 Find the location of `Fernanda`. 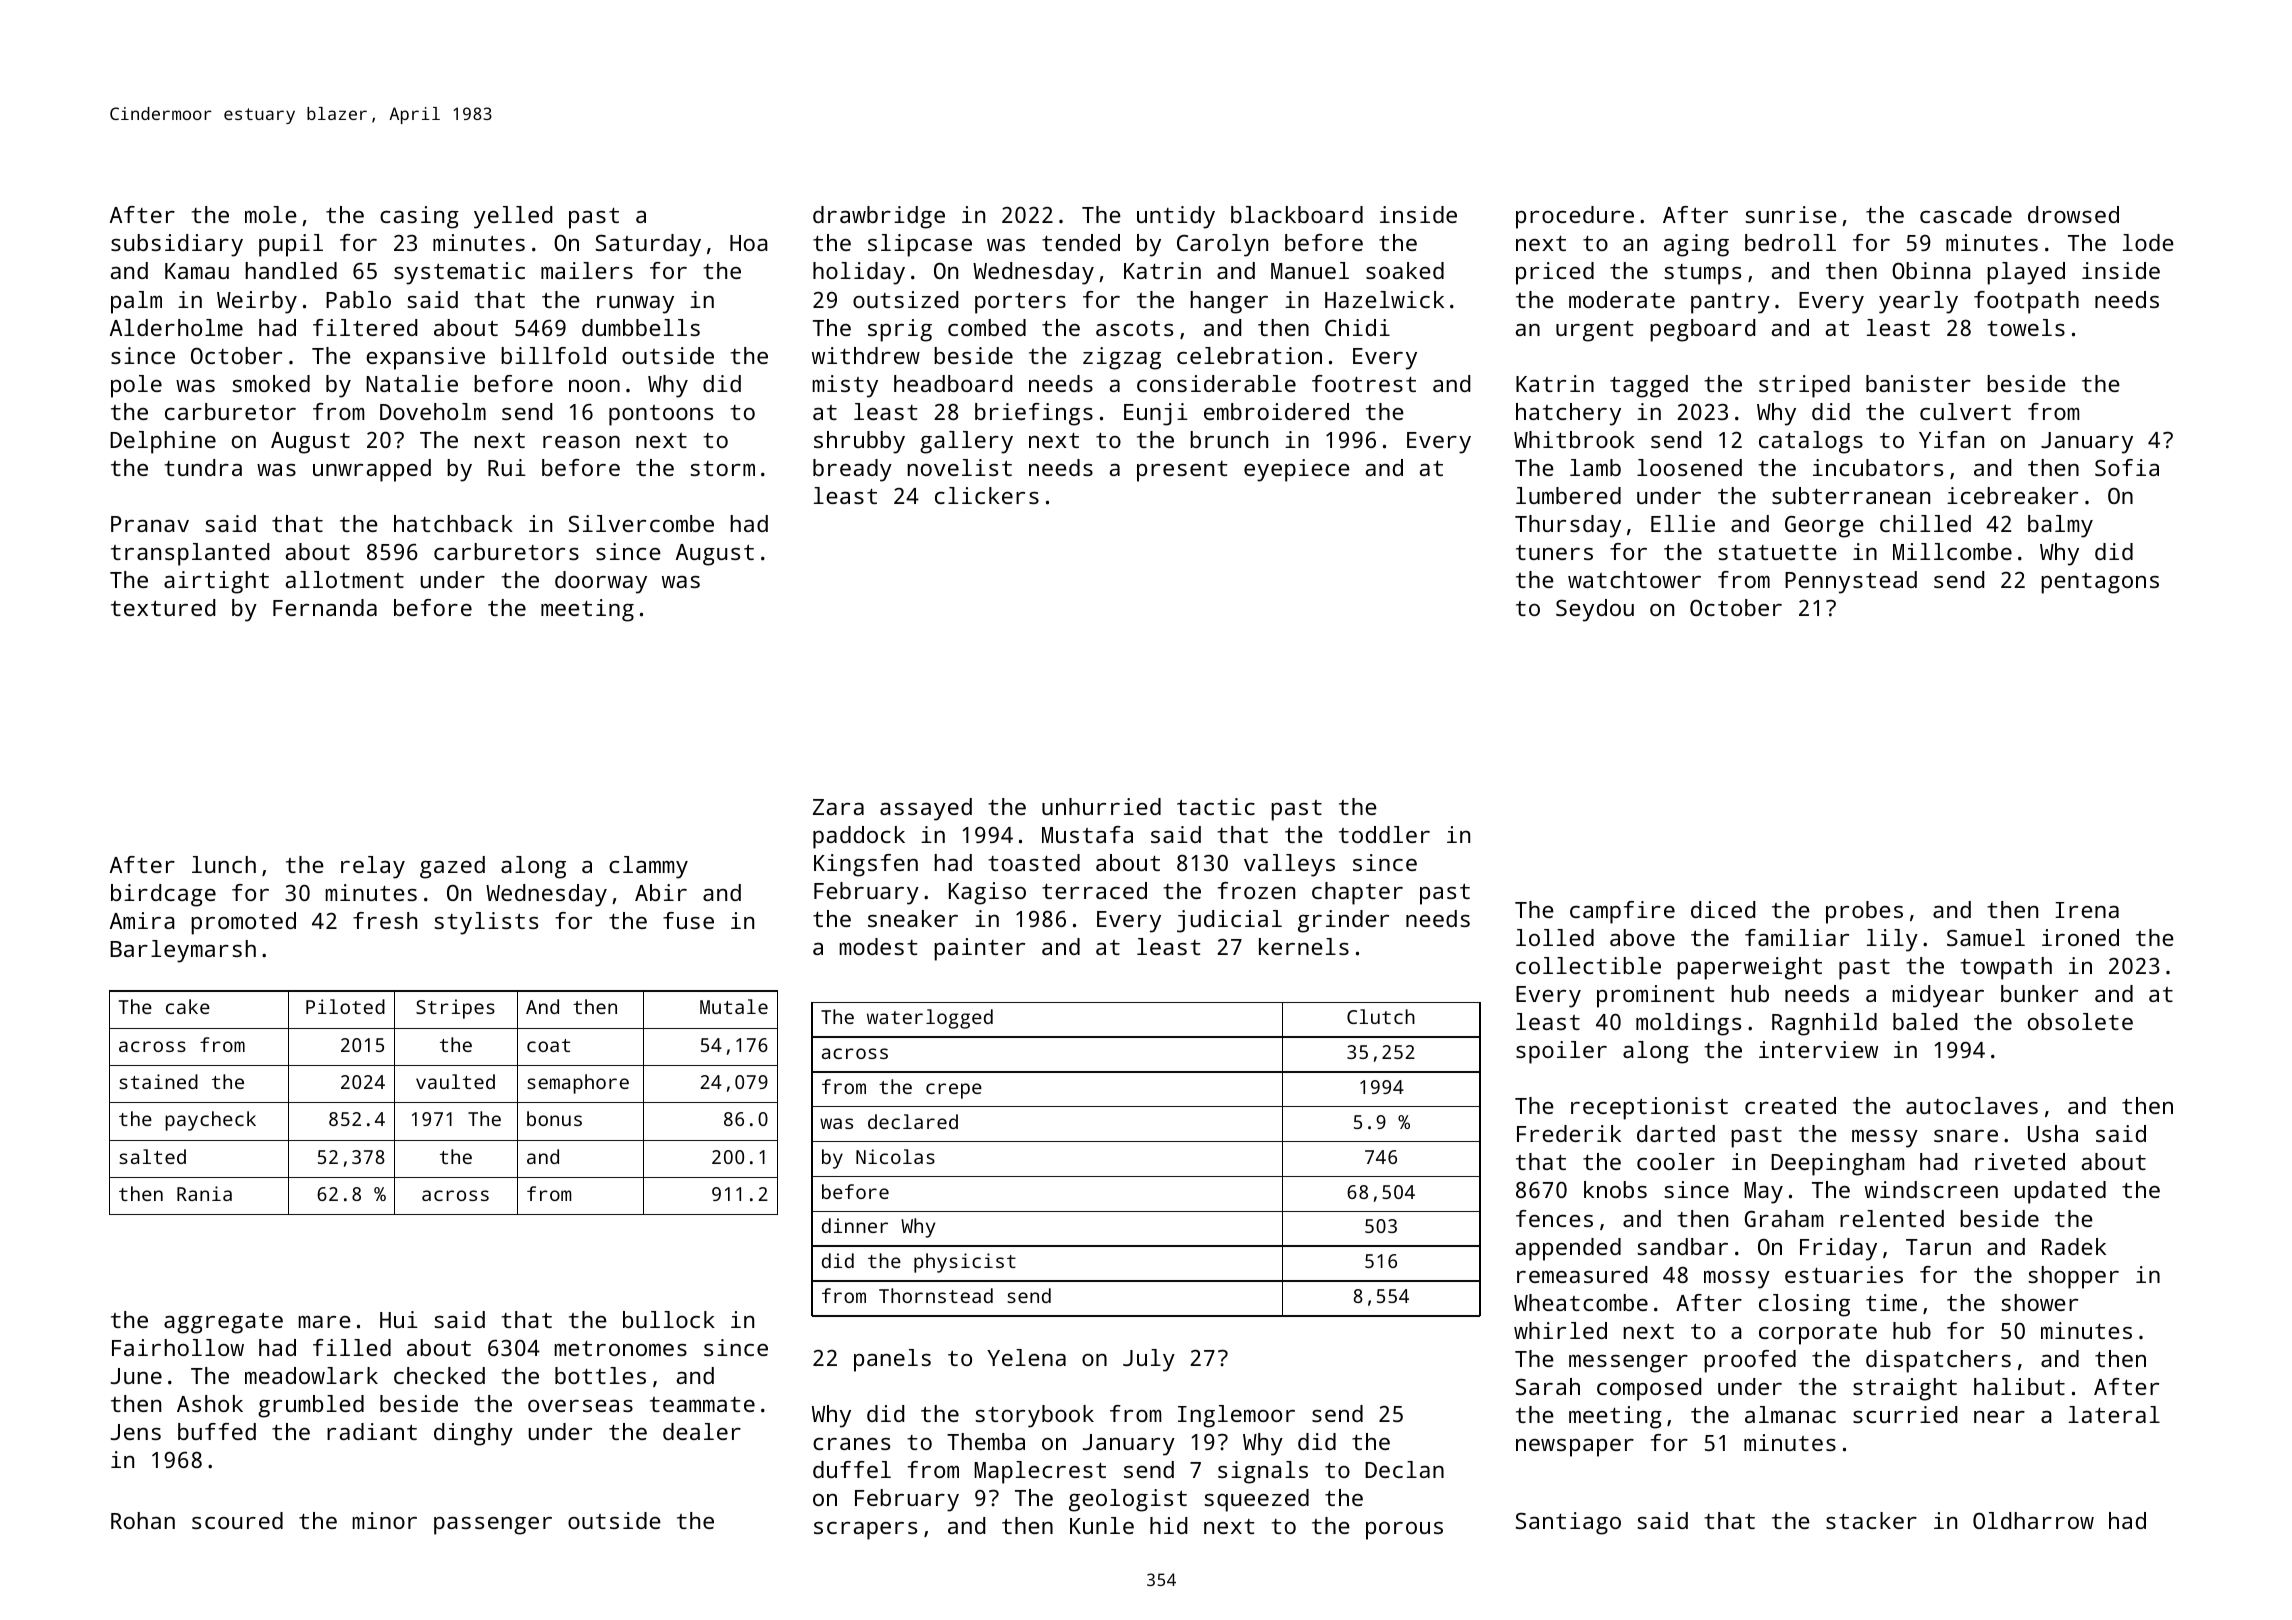

Fernanda is located at coordinates (325, 607).
